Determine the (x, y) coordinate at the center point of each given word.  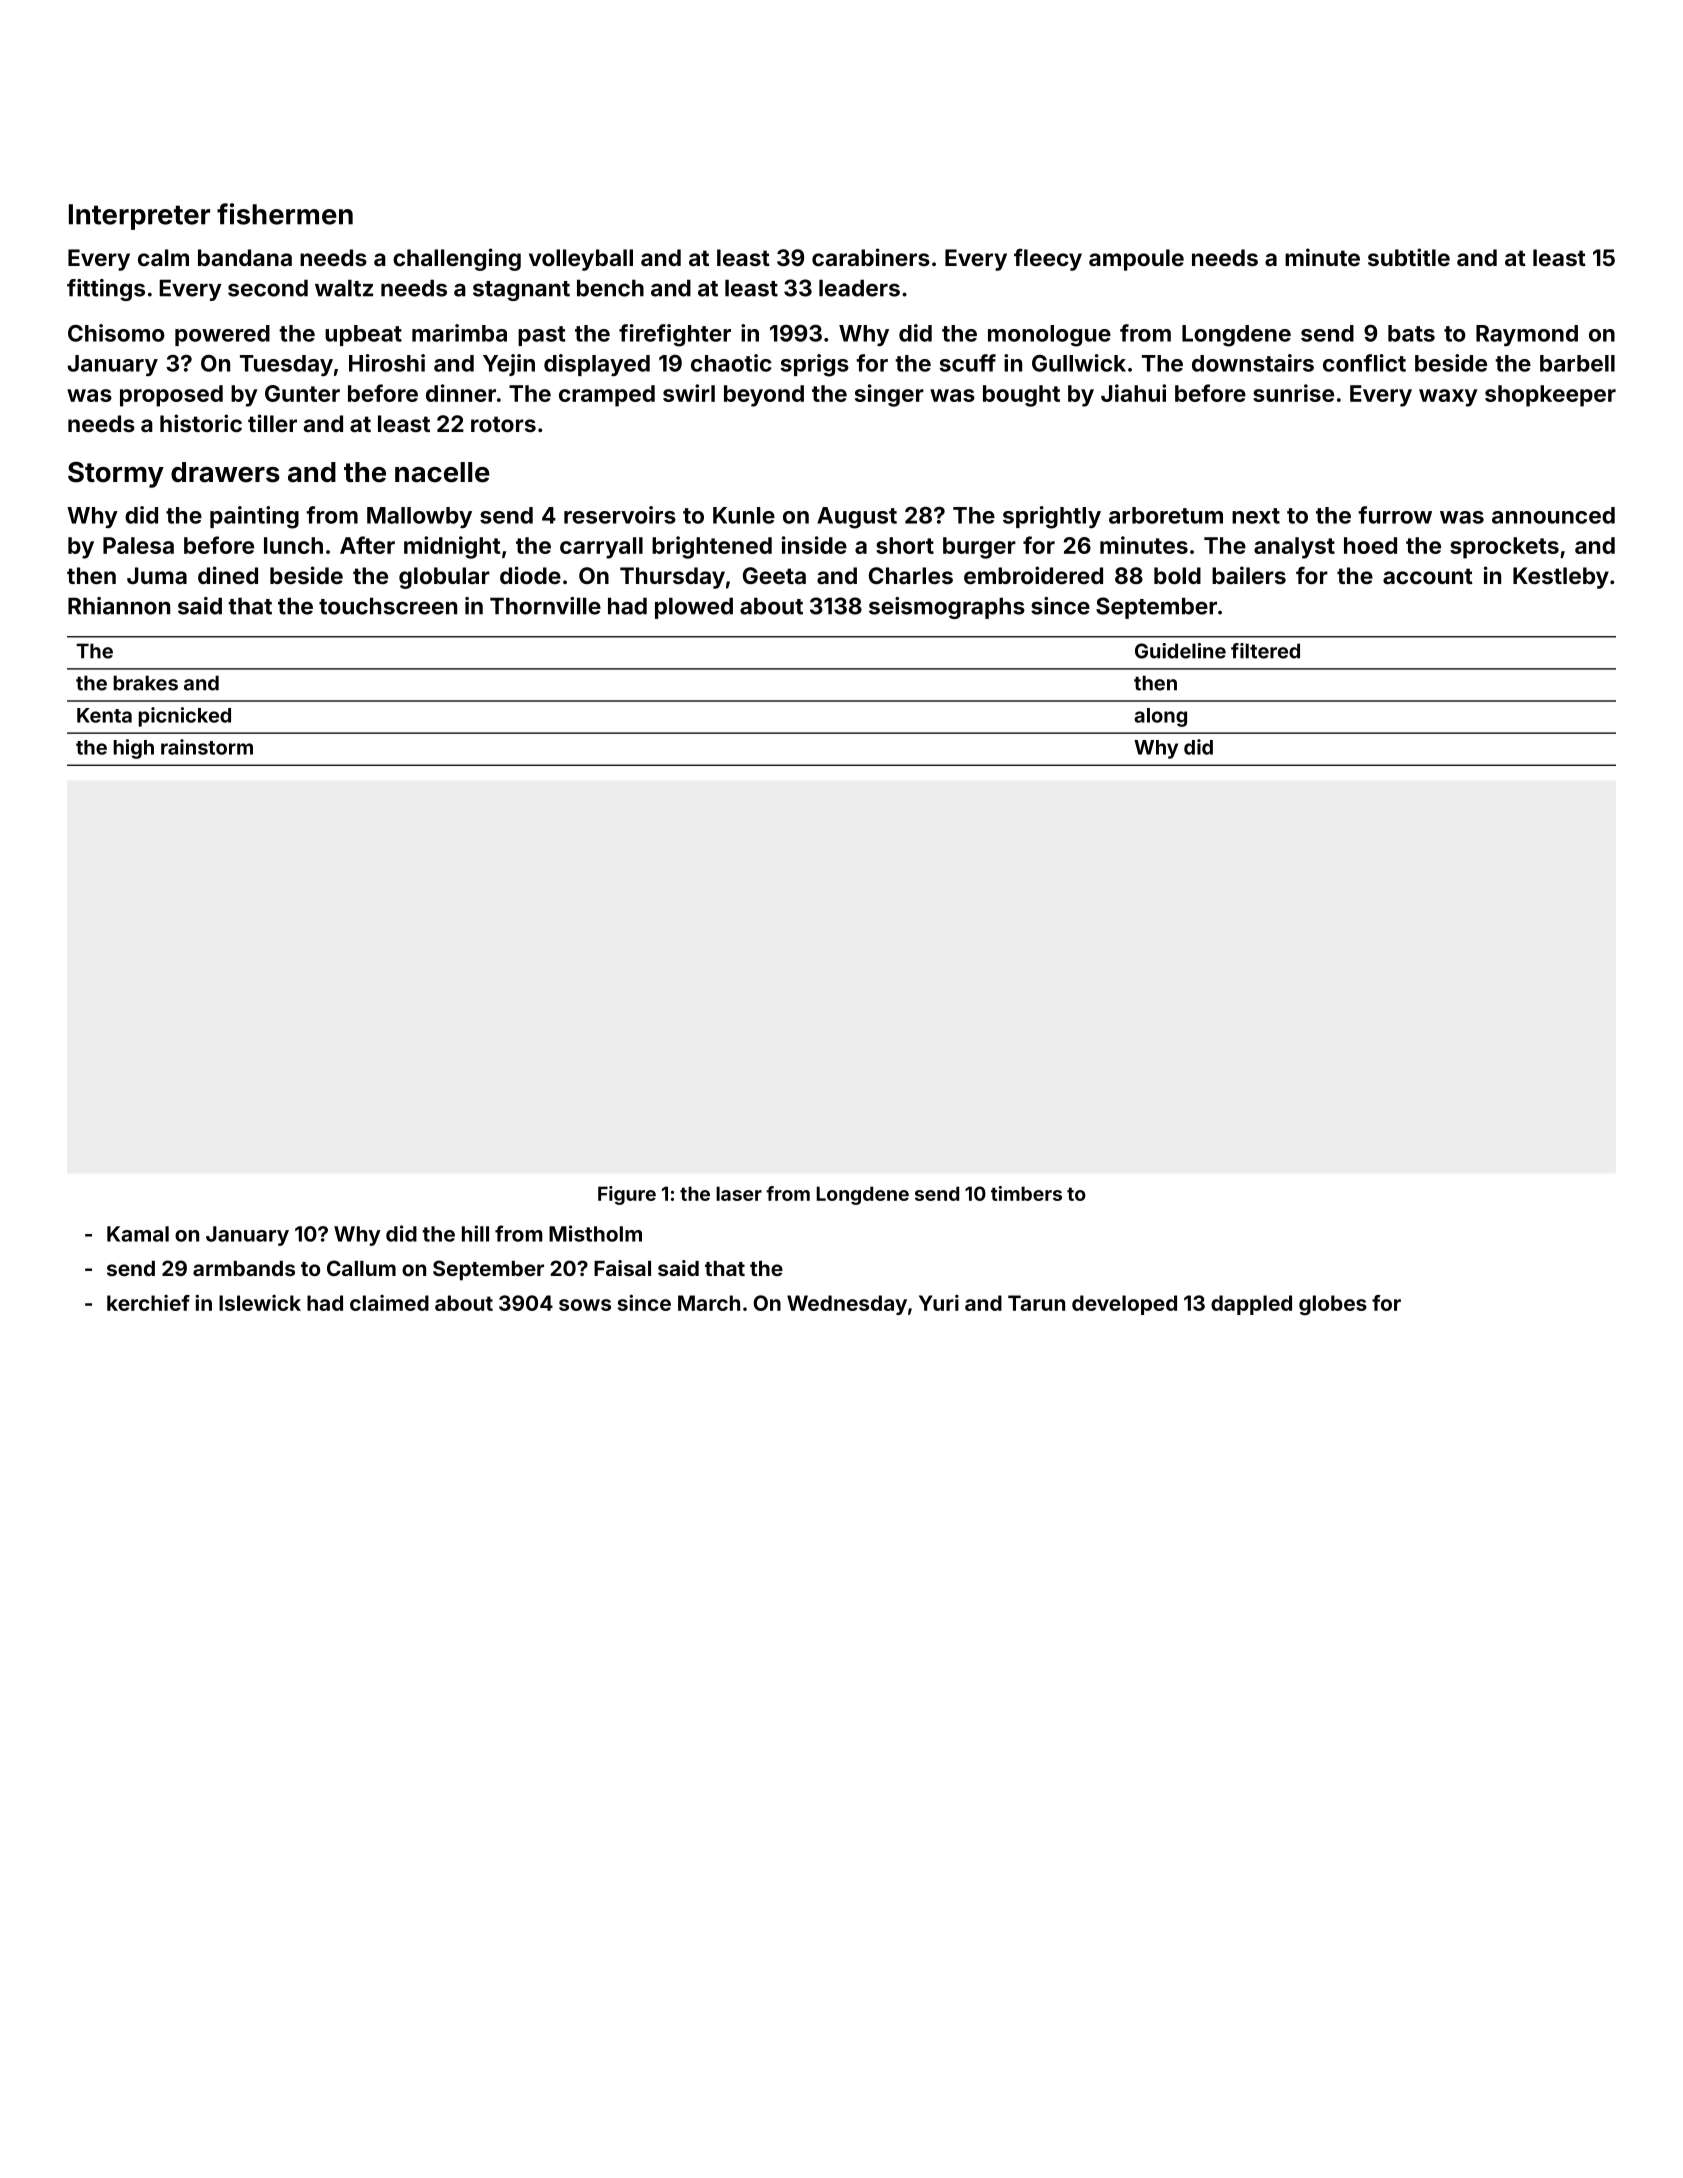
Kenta (104, 715)
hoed (1370, 545)
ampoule (1136, 260)
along (1160, 717)
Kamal (138, 1234)
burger (979, 548)
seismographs (947, 608)
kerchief (148, 1303)
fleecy (1048, 259)
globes (1333, 1305)
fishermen (285, 214)
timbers (1026, 1193)
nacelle (442, 472)
